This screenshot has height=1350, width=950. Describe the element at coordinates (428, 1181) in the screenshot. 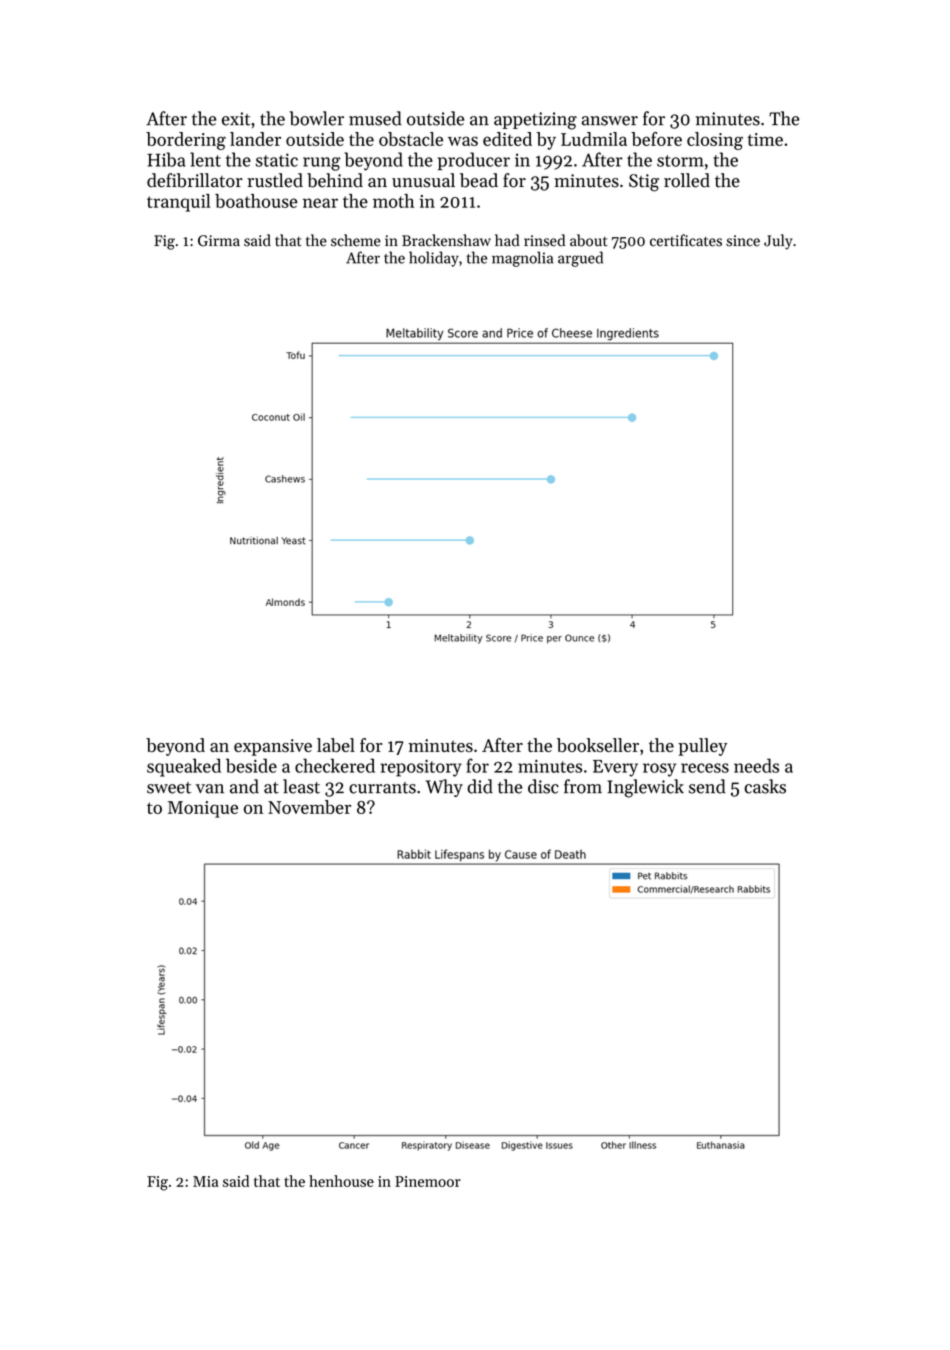

I see `Pinemoor` at that location.
